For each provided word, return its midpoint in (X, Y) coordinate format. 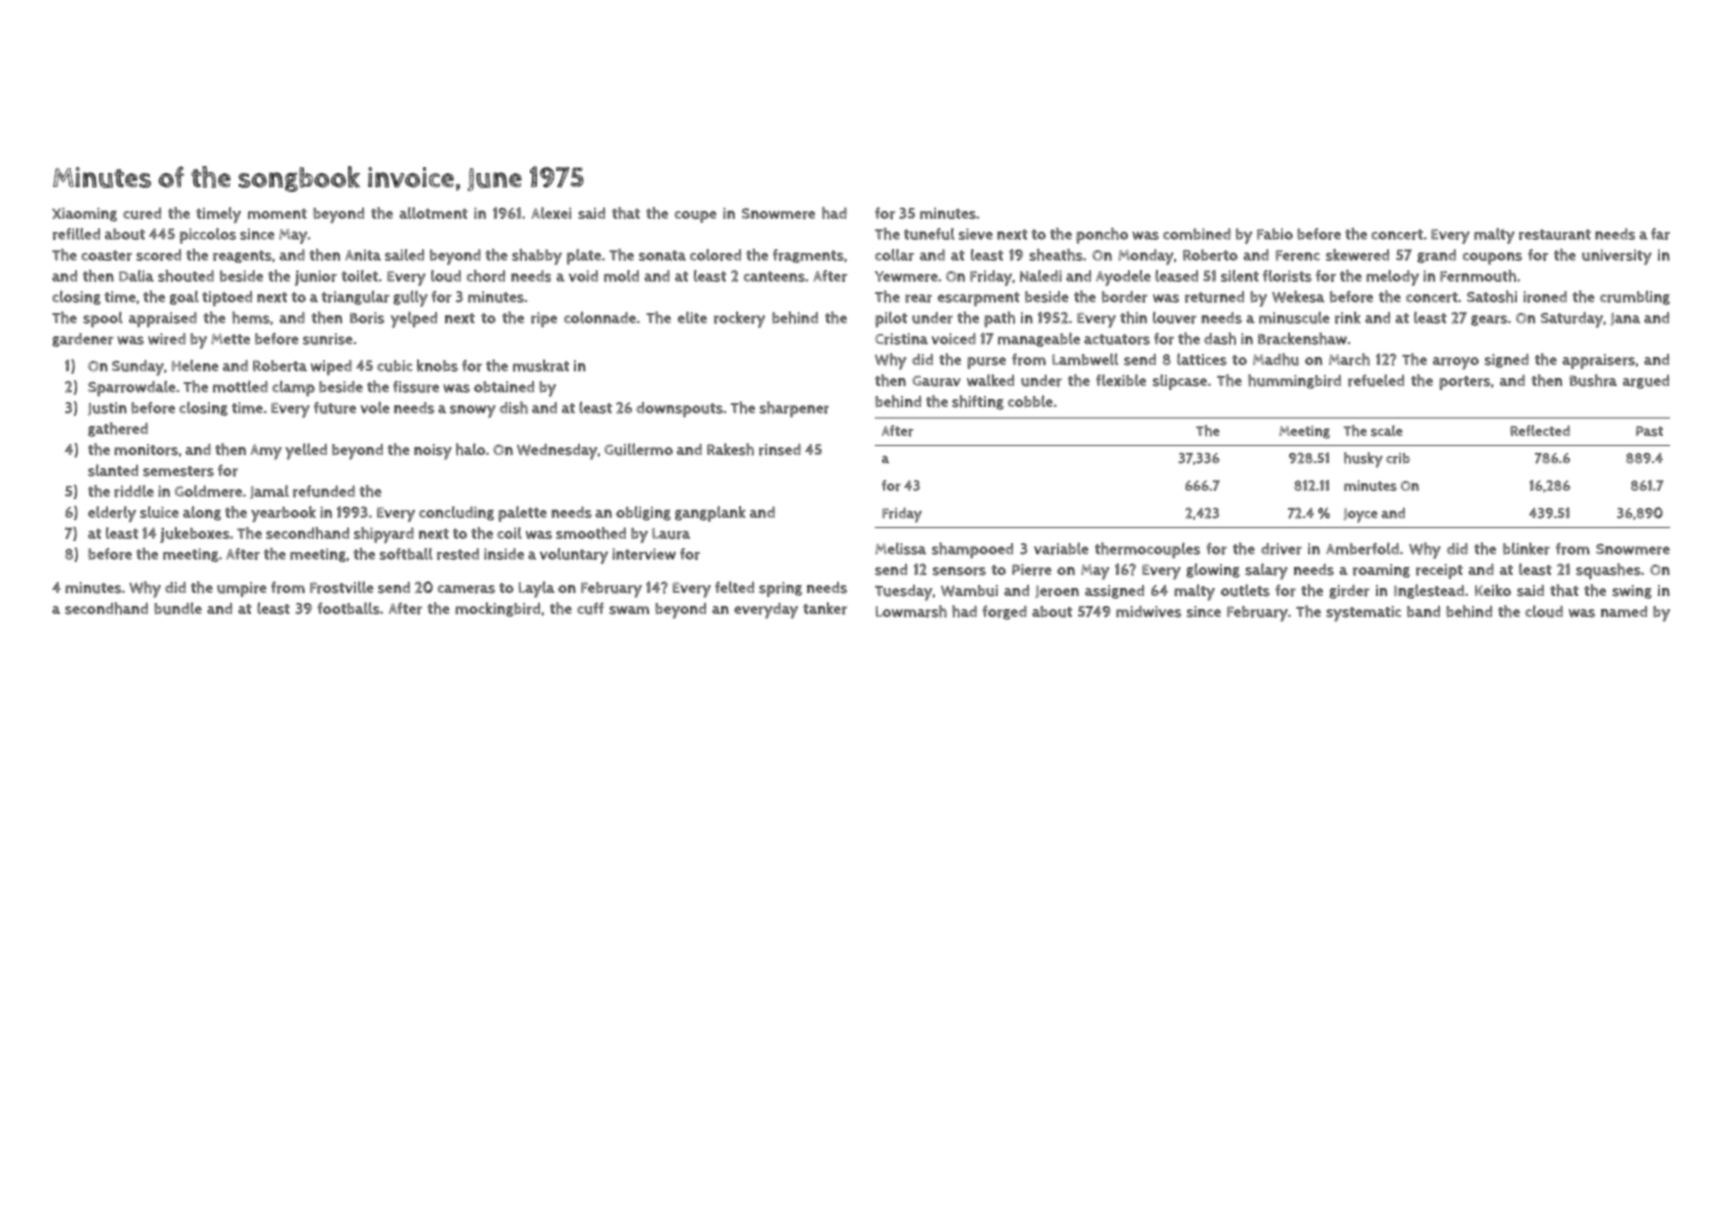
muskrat (541, 365)
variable (1061, 548)
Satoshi (1492, 296)
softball (406, 554)
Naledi (1041, 276)
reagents (242, 256)
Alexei (551, 213)
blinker (1526, 548)
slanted (113, 470)
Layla (537, 589)
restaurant (1555, 234)
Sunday (138, 368)
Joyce (1360, 515)
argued (1646, 382)
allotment (433, 213)
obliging (643, 513)
